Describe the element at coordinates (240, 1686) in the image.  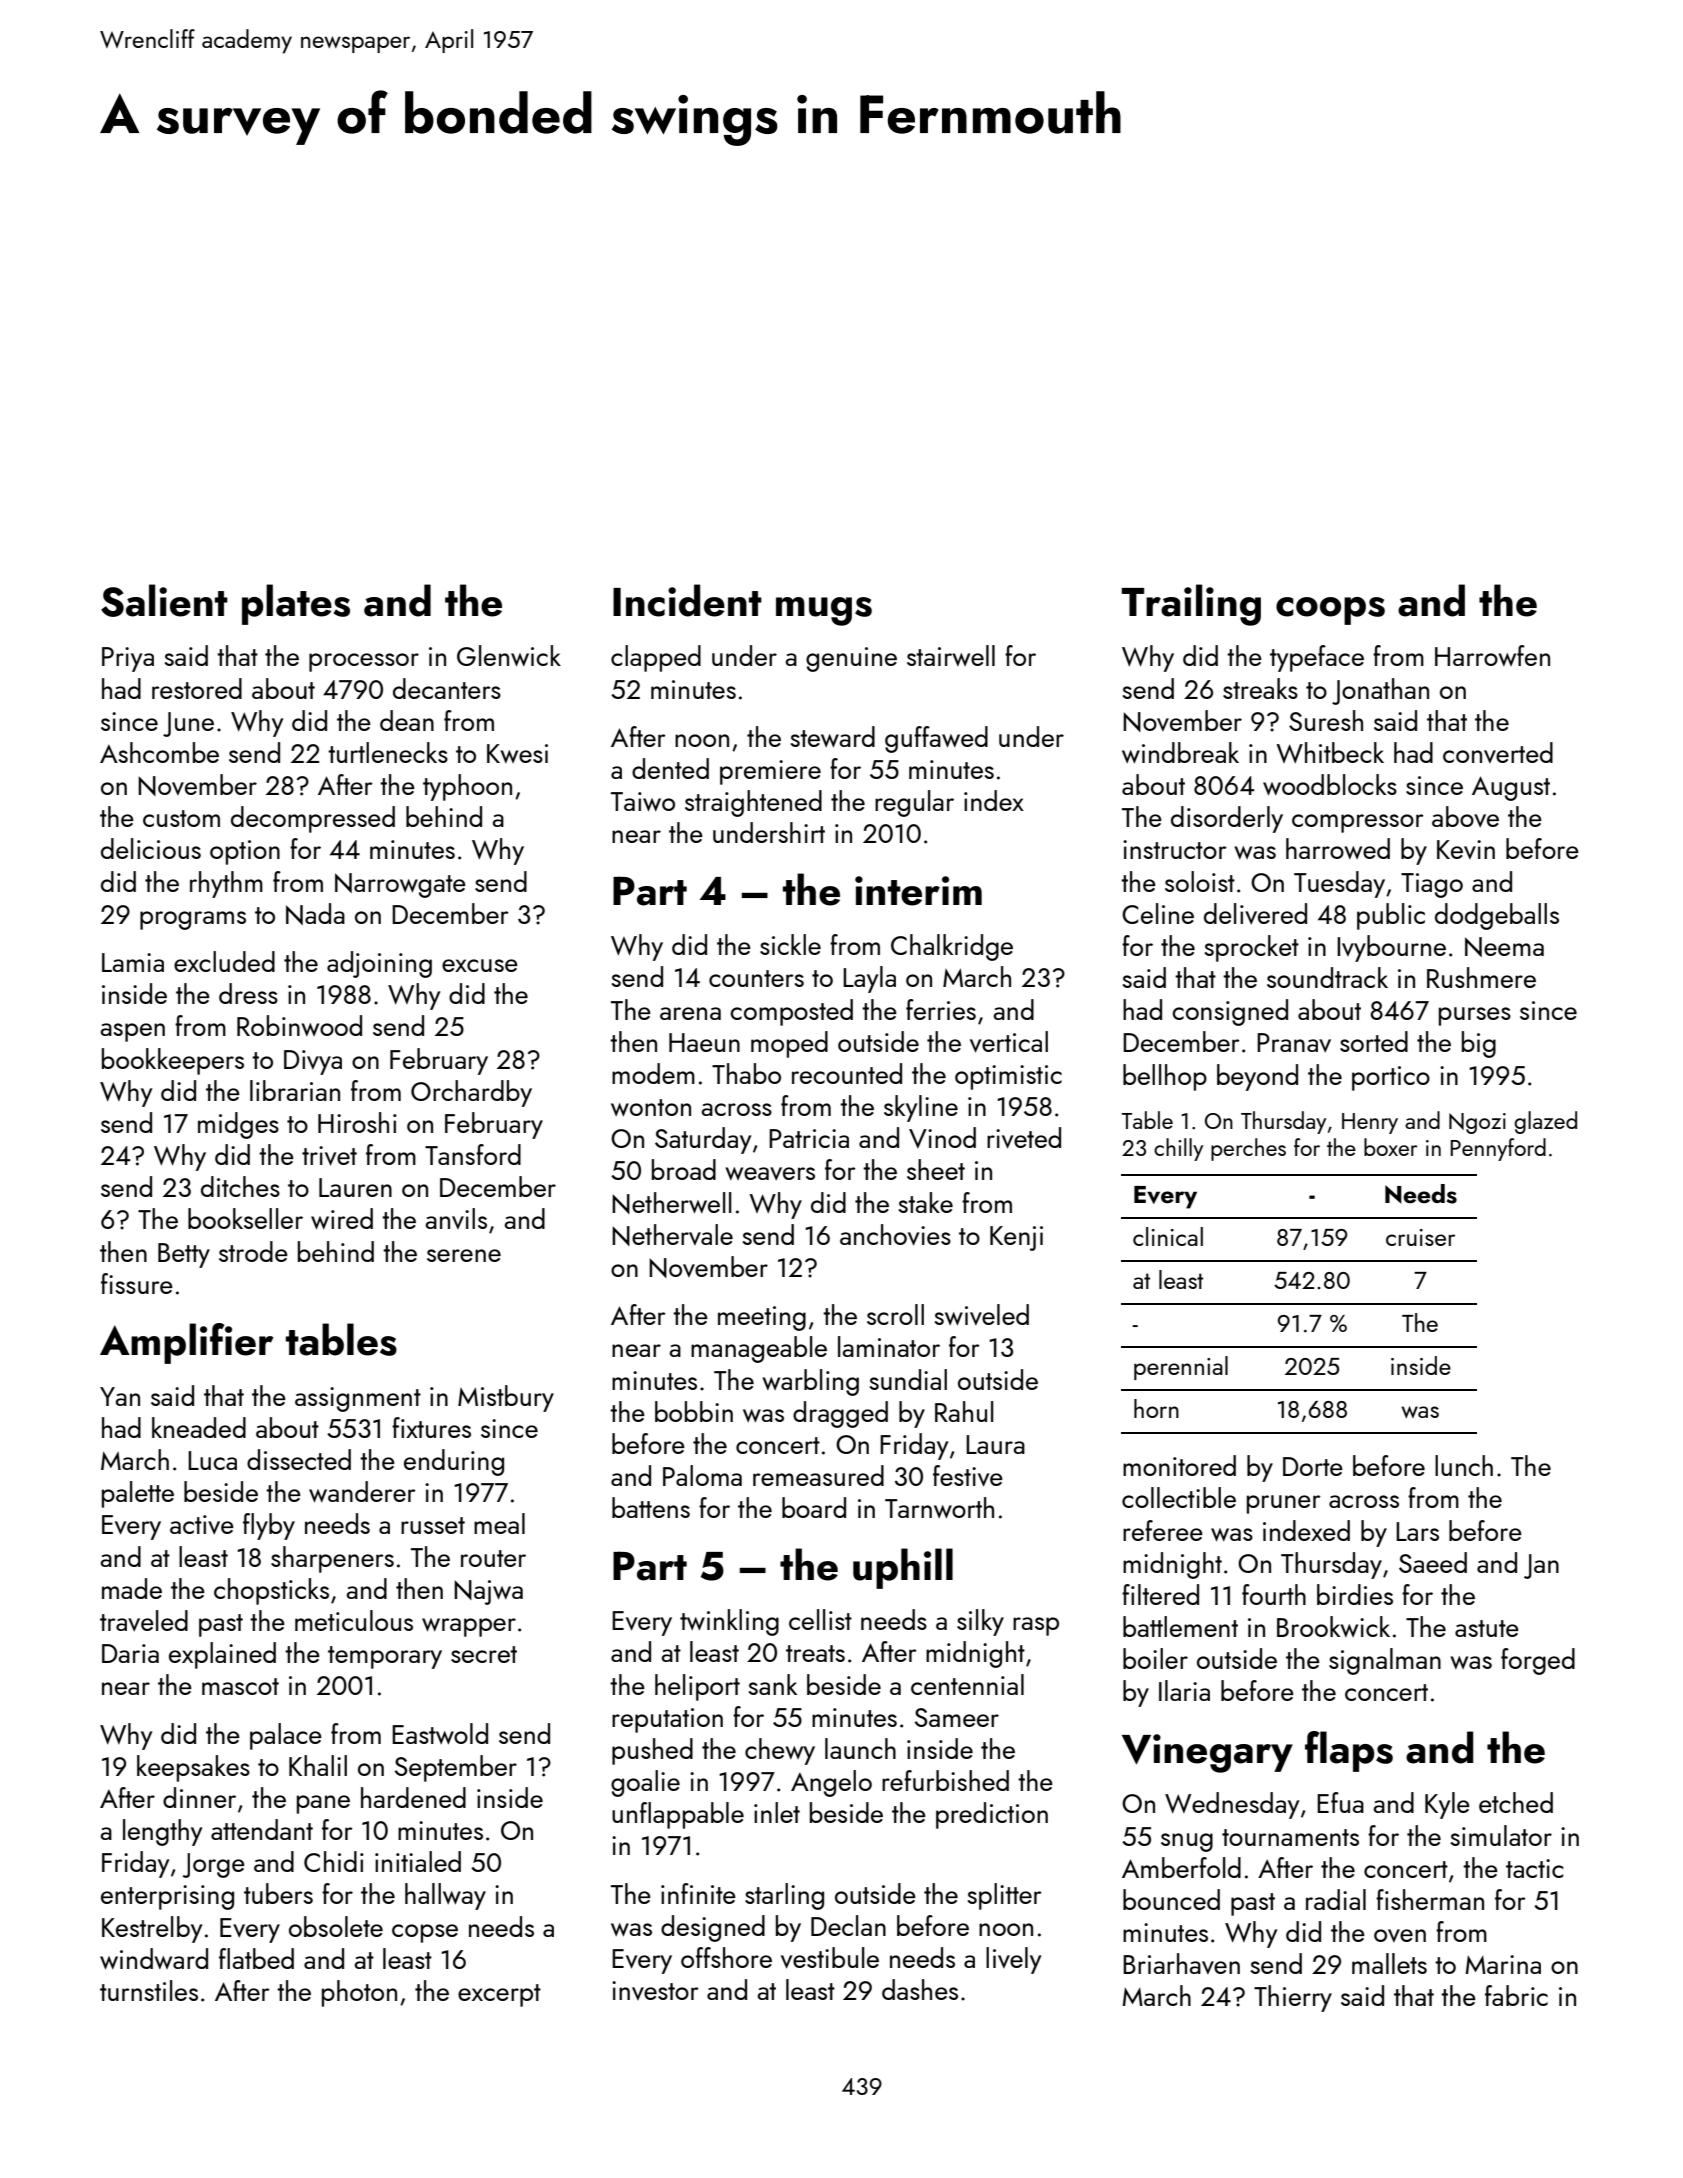
I see `mascot` at that location.
